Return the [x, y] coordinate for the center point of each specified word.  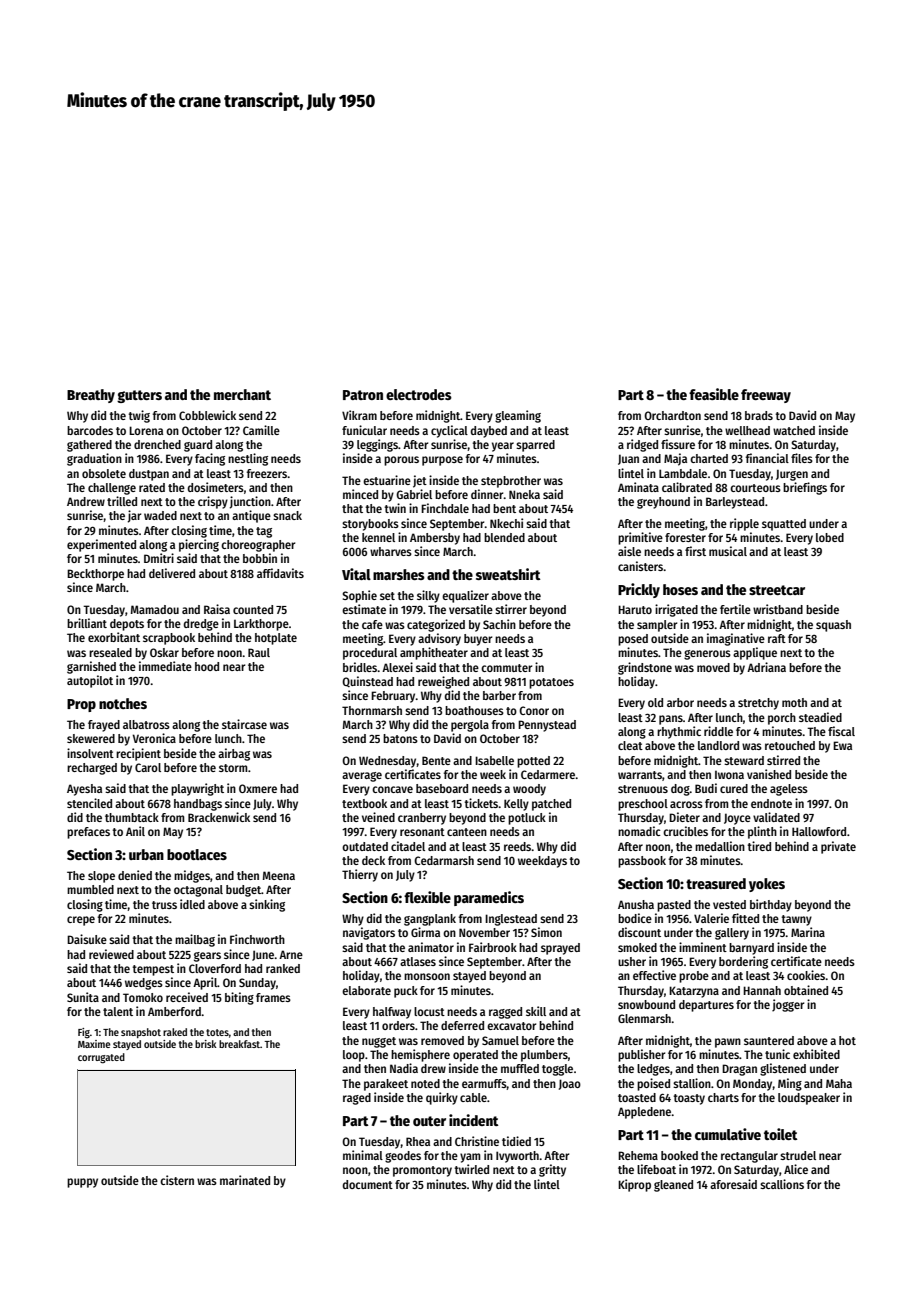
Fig [84, 1033]
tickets [481, 803]
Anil [135, 831]
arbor [680, 702]
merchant [242, 394]
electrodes [419, 394]
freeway [766, 396]
